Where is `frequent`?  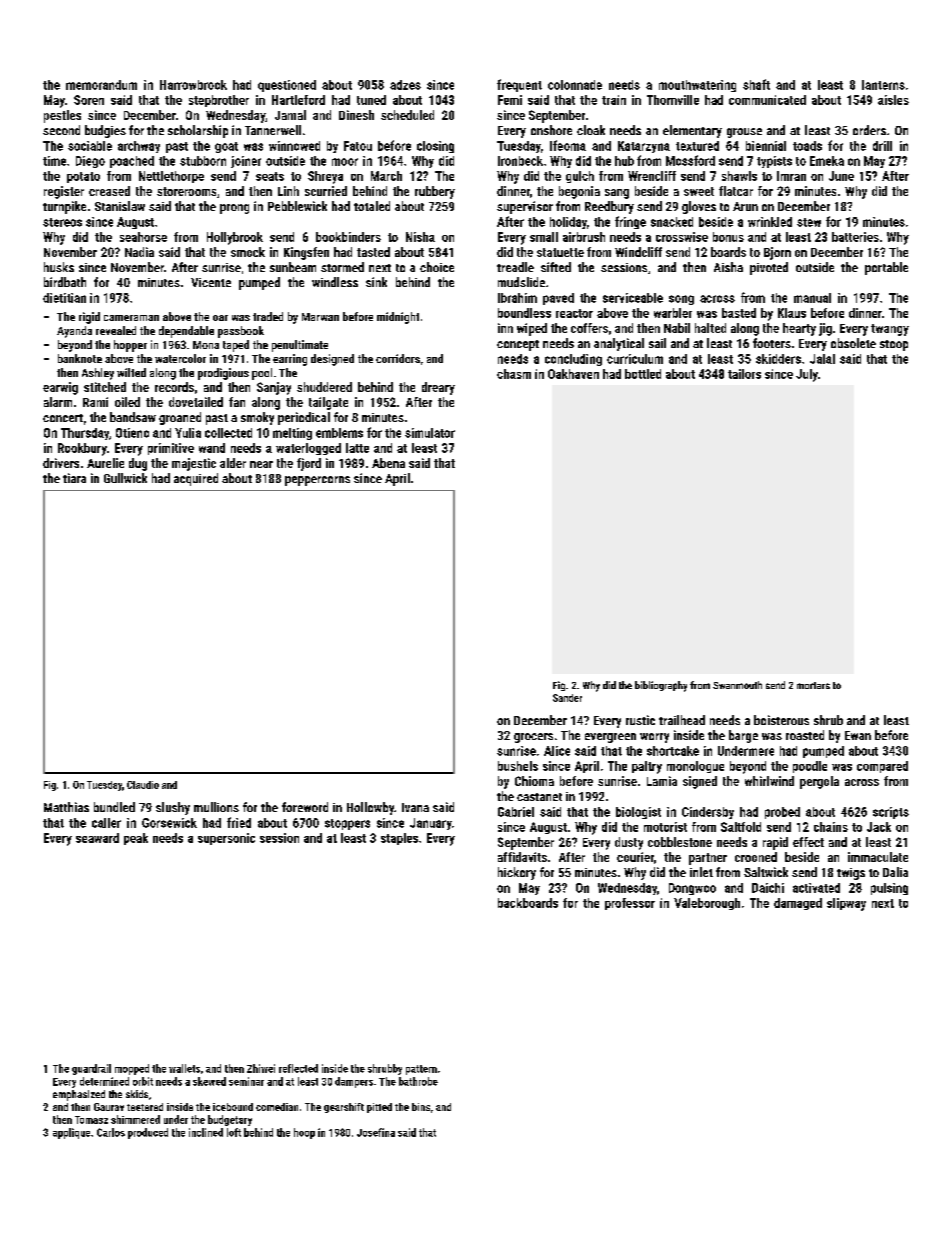 frequent is located at coordinates (519, 85).
